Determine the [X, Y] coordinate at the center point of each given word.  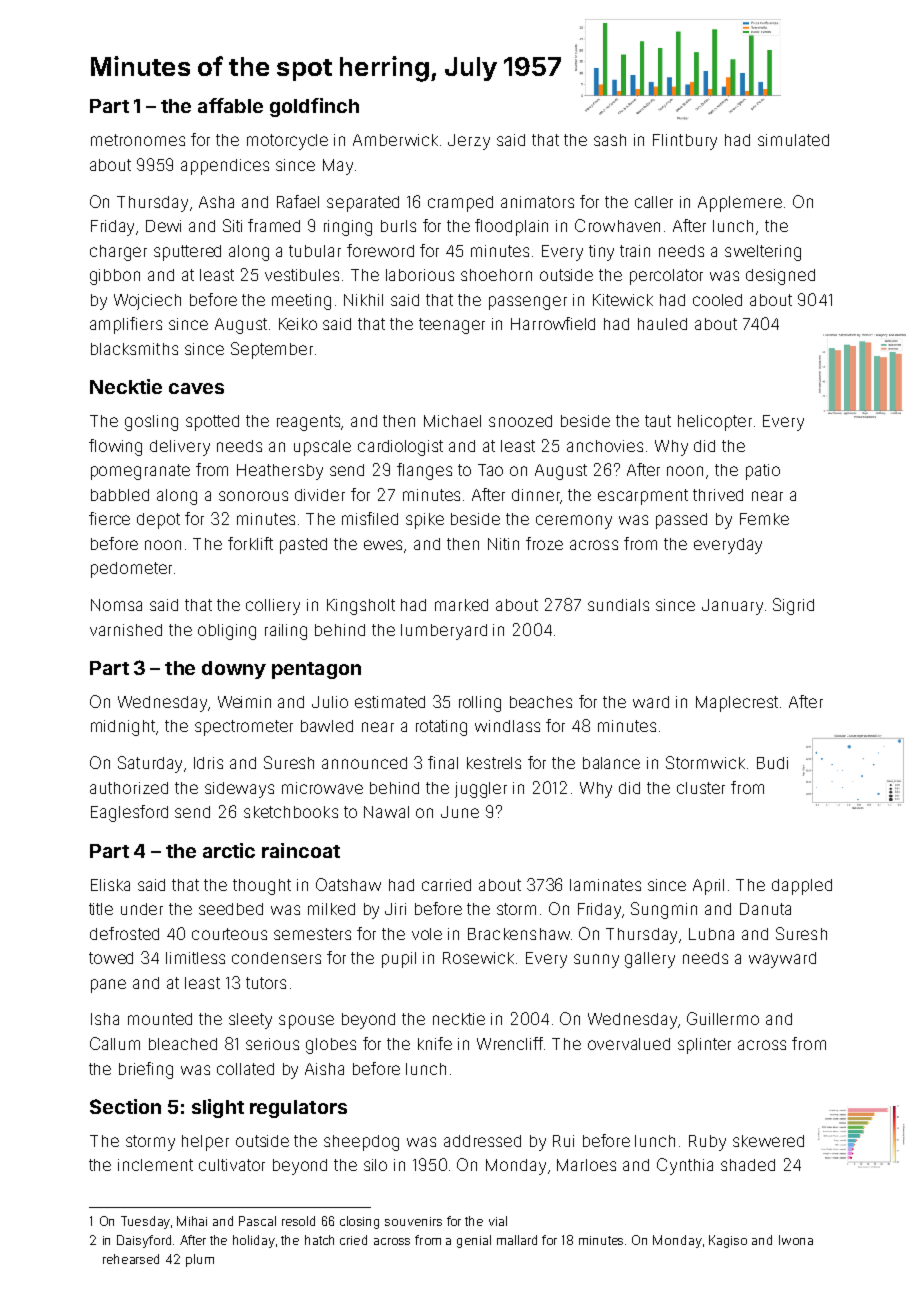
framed [274, 225]
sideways [239, 790]
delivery [180, 448]
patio [763, 472]
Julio [330, 702]
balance [611, 763]
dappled [802, 887]
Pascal [257, 1221]
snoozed [520, 421]
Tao [490, 470]
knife [435, 1043]
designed [780, 277]
